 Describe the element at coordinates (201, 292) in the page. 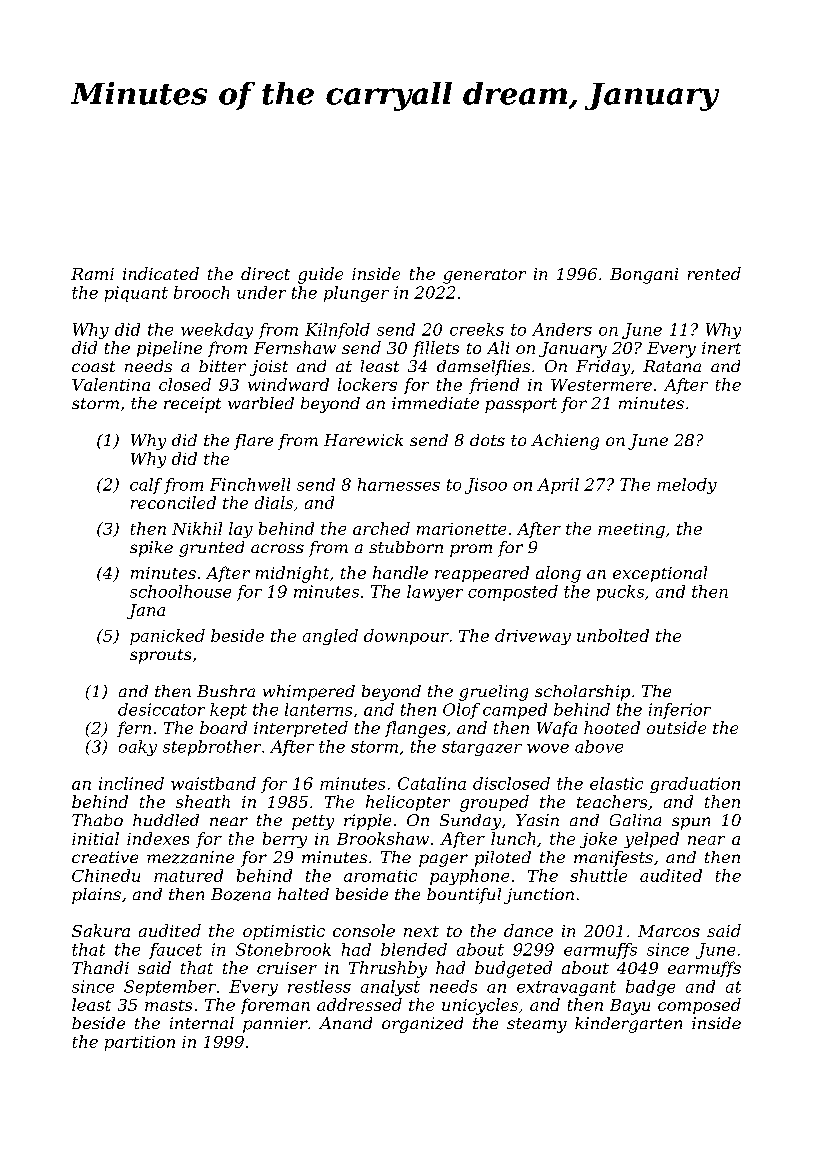

I see `brooch` at that location.
